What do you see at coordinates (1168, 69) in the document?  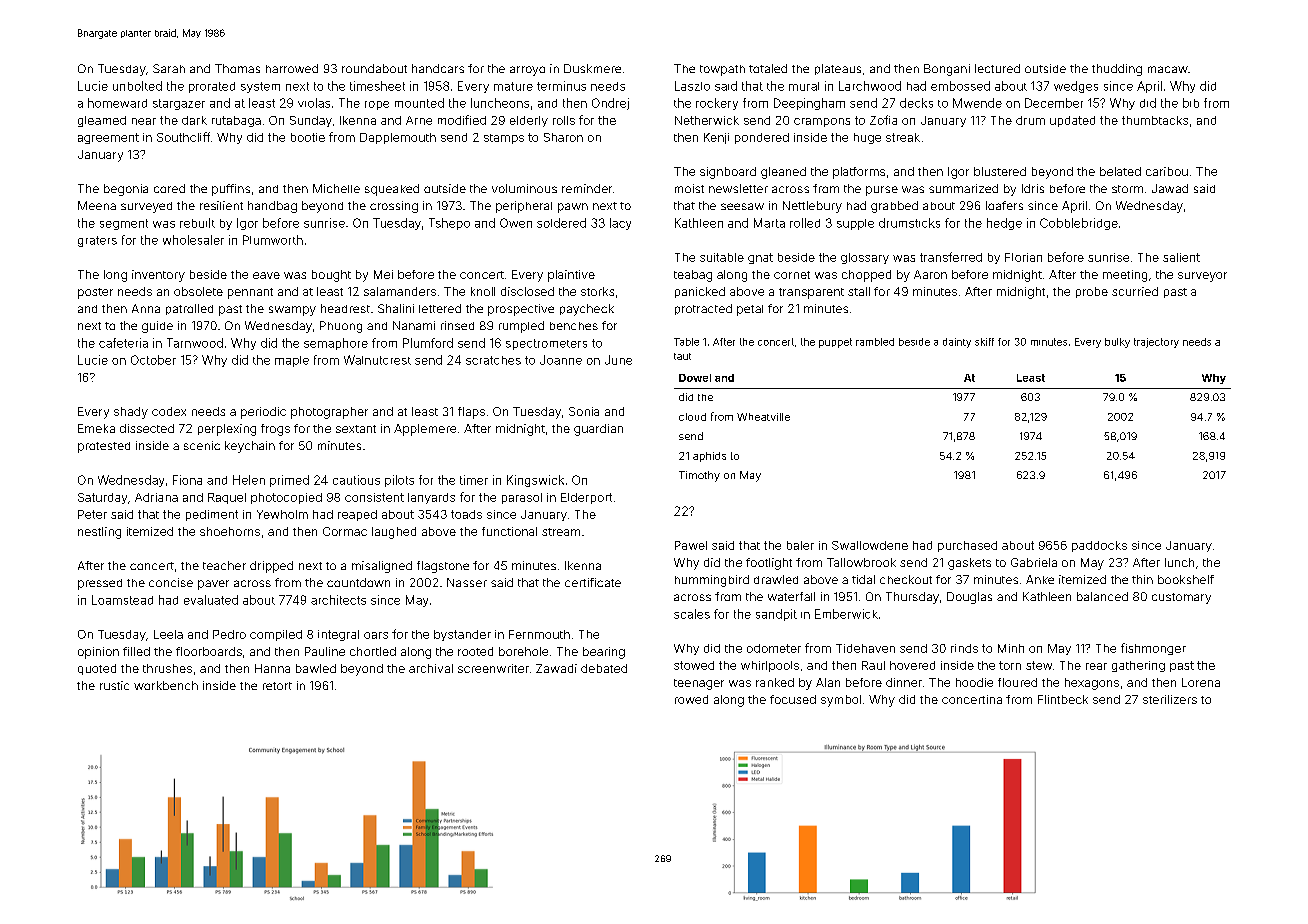 I see `macaw` at bounding box center [1168, 69].
